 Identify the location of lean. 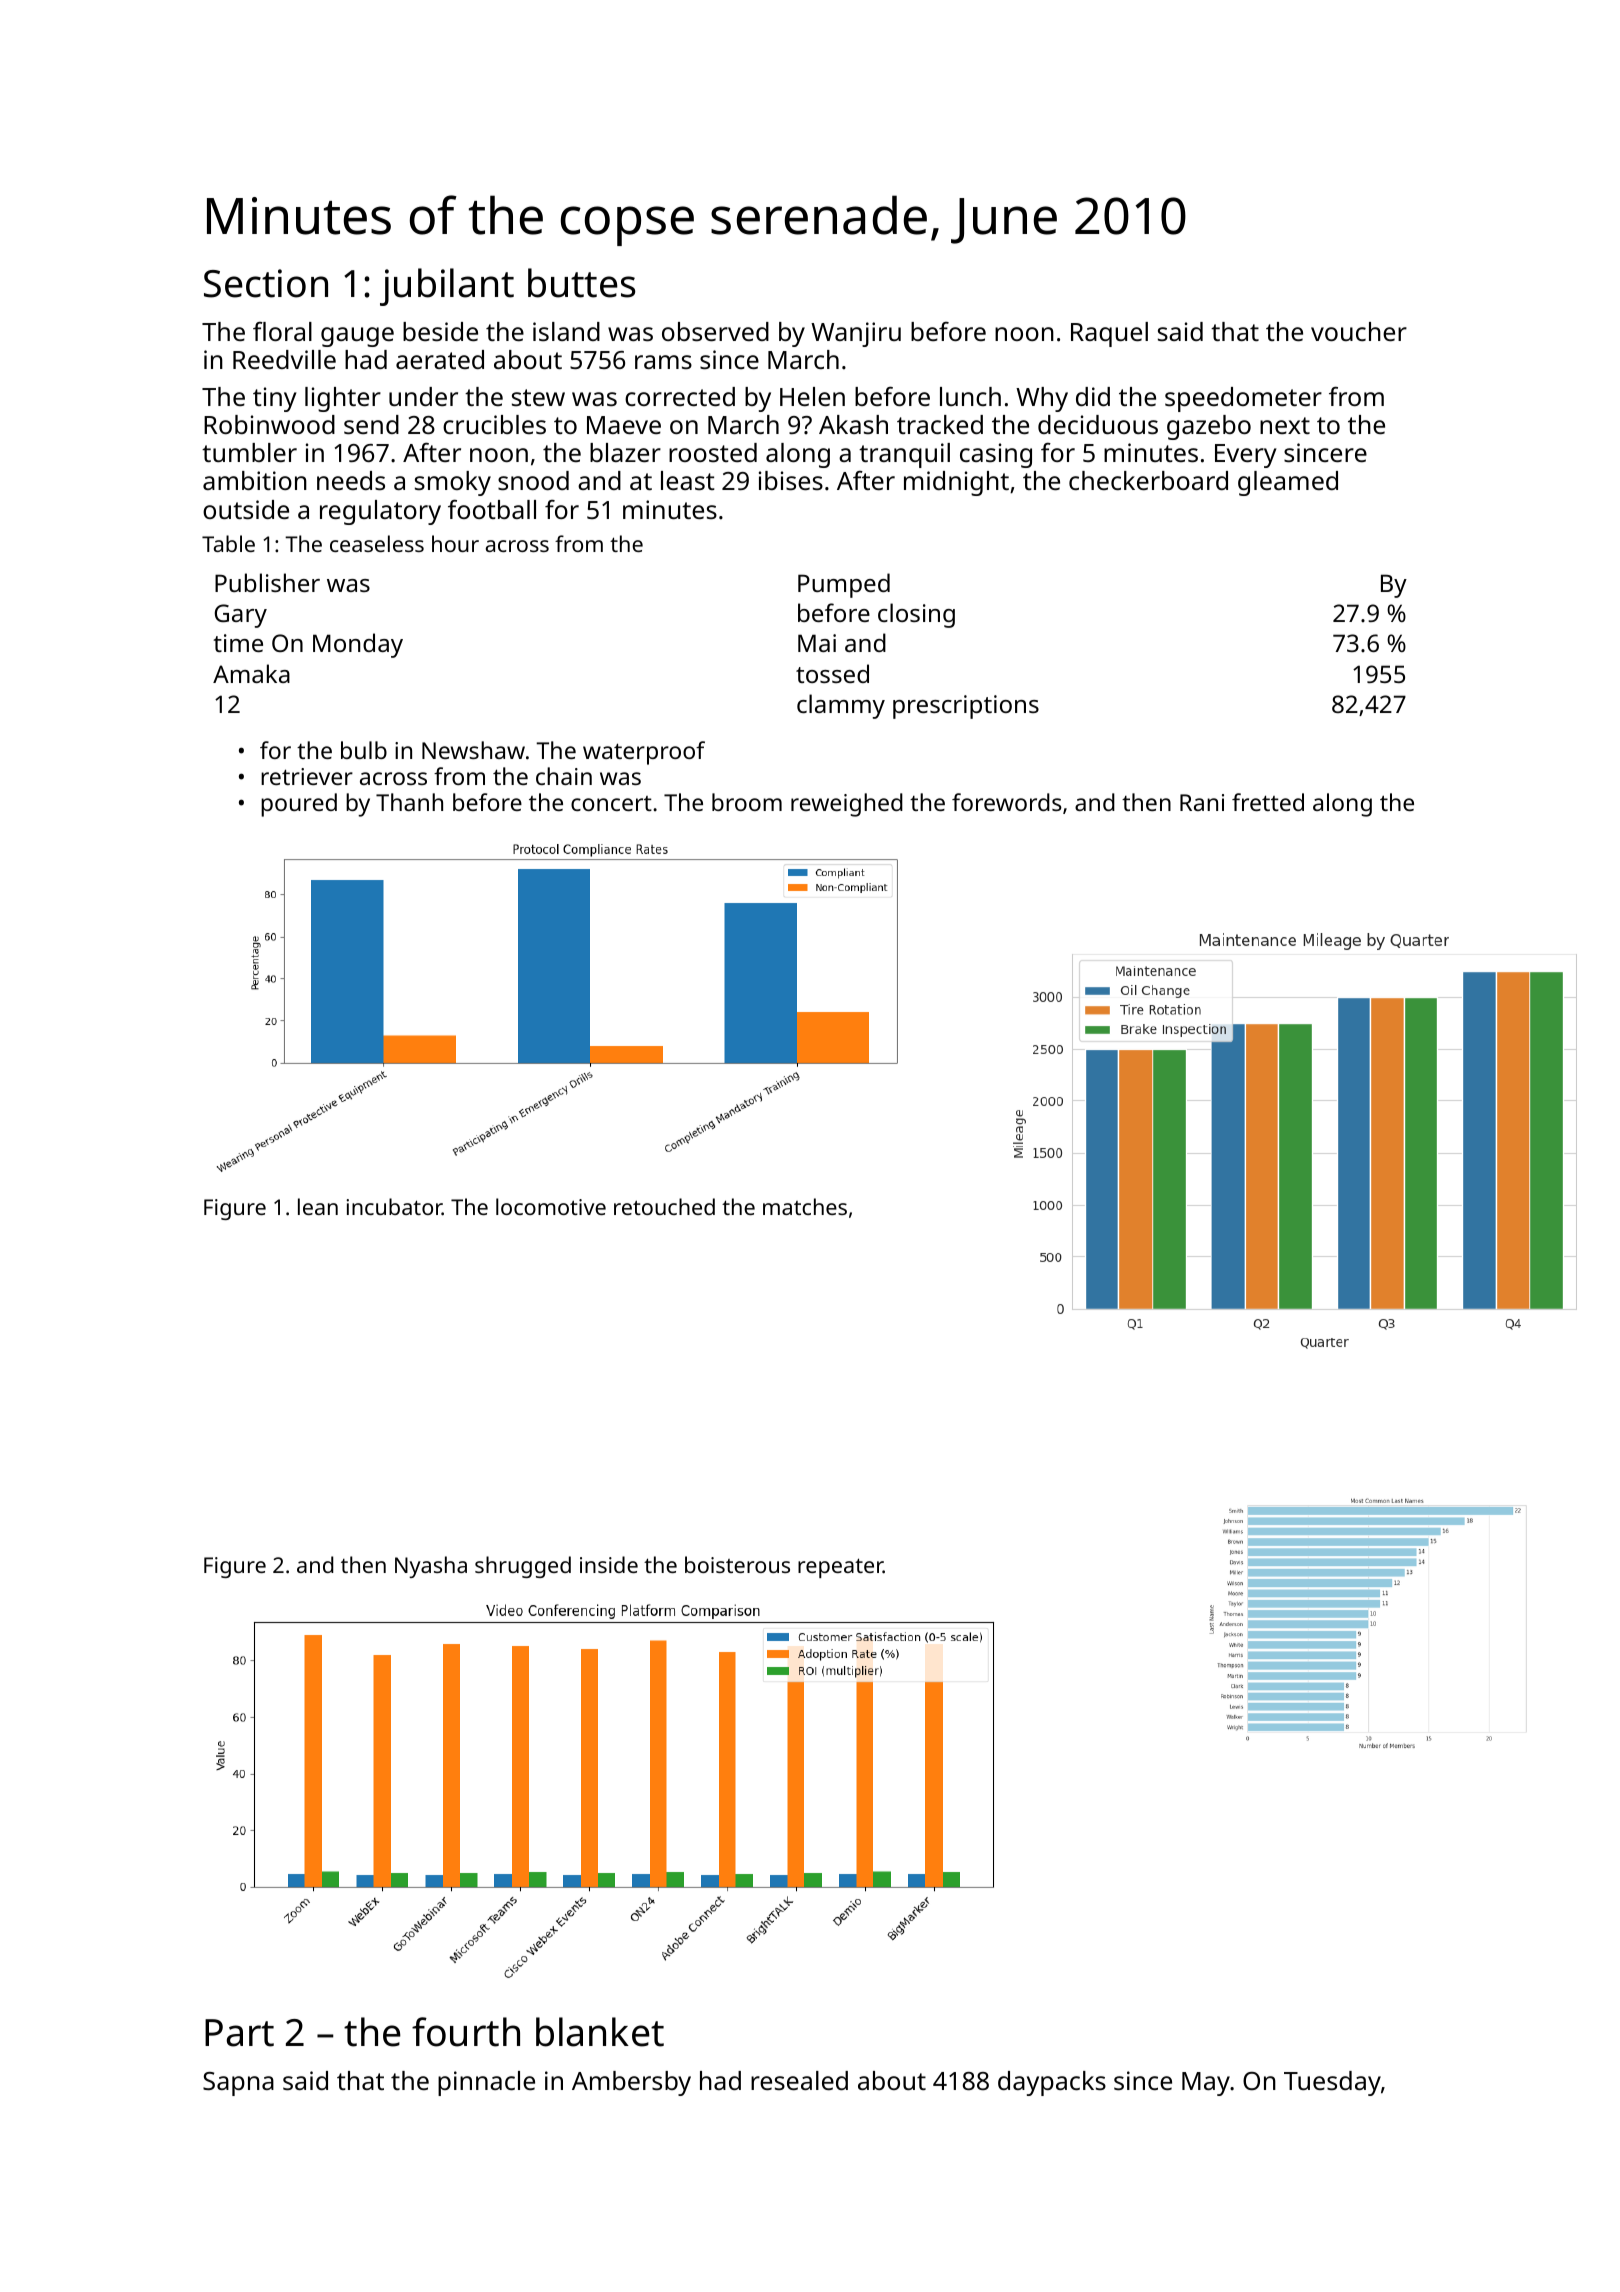
(318, 1206).
